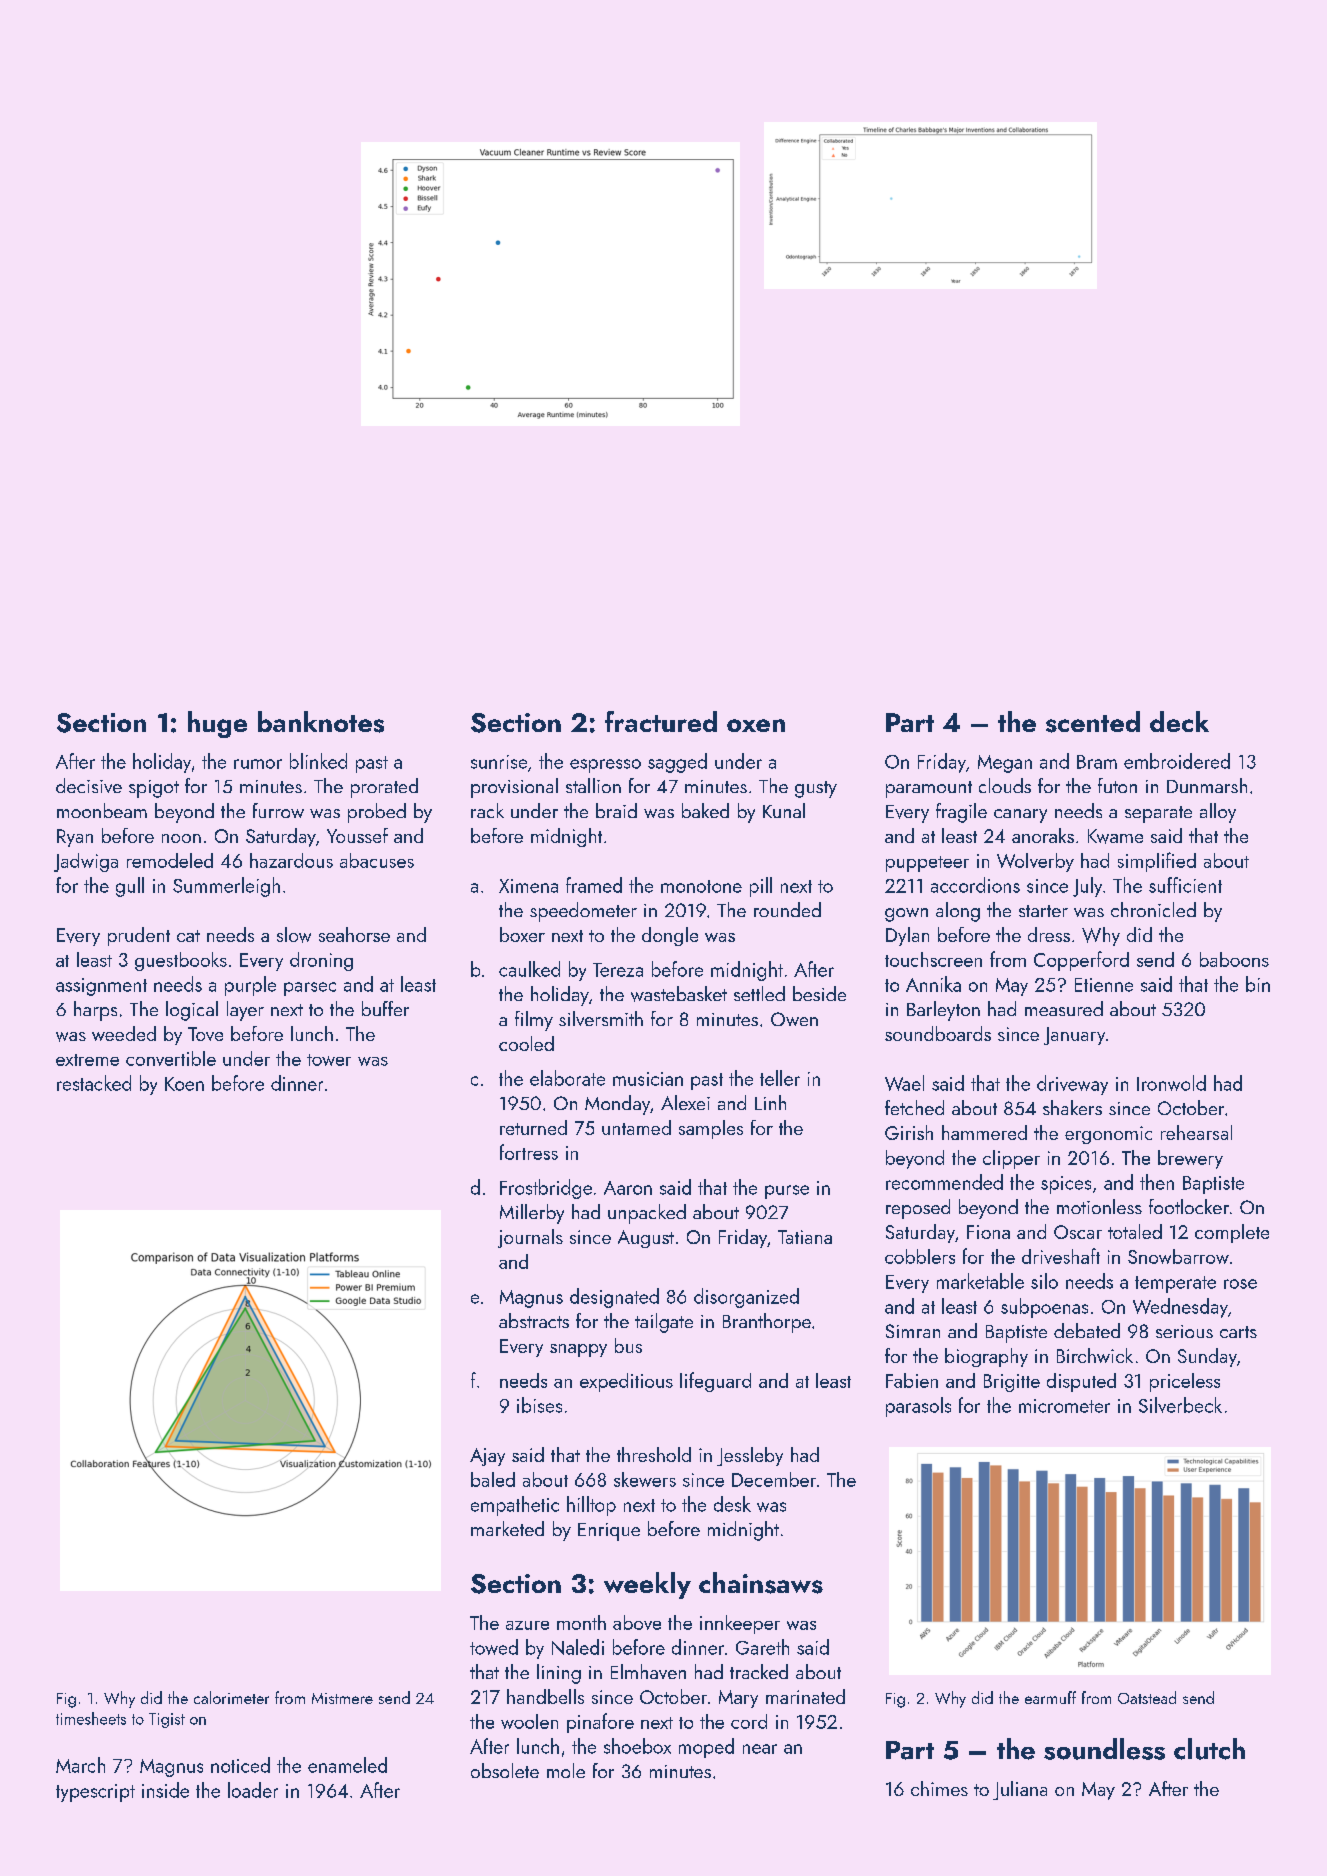 Image resolution: width=1327 pixels, height=1876 pixels. What do you see at coordinates (89, 785) in the document?
I see `decisive` at bounding box center [89, 785].
